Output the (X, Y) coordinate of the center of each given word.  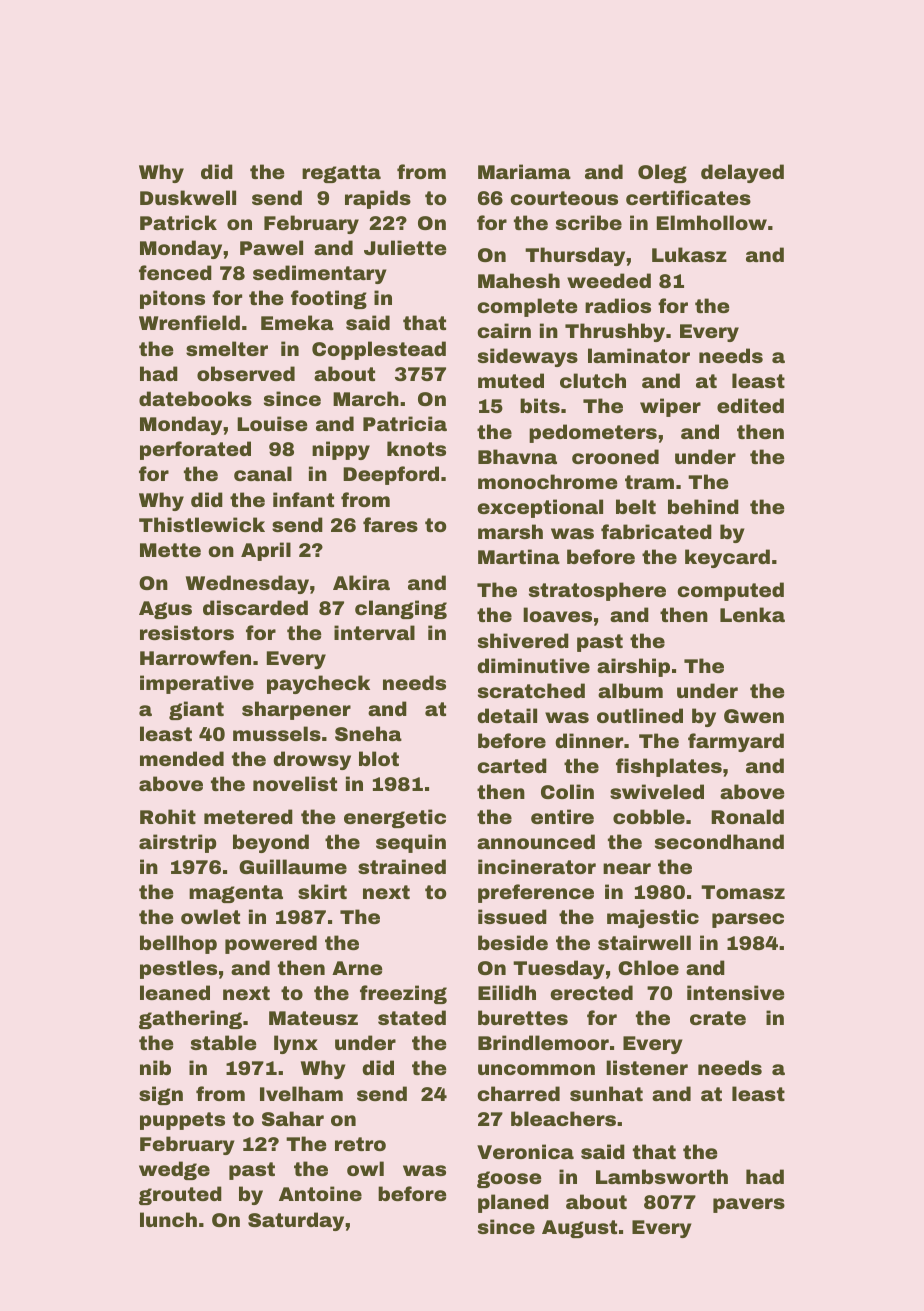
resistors (187, 632)
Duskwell (188, 197)
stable (223, 1042)
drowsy (312, 760)
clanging (401, 609)
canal (263, 473)
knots (416, 448)
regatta (341, 174)
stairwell (644, 942)
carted (512, 765)
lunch (168, 1219)
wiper (670, 407)
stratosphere (597, 591)
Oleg (662, 173)
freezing (403, 994)
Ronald (747, 816)
